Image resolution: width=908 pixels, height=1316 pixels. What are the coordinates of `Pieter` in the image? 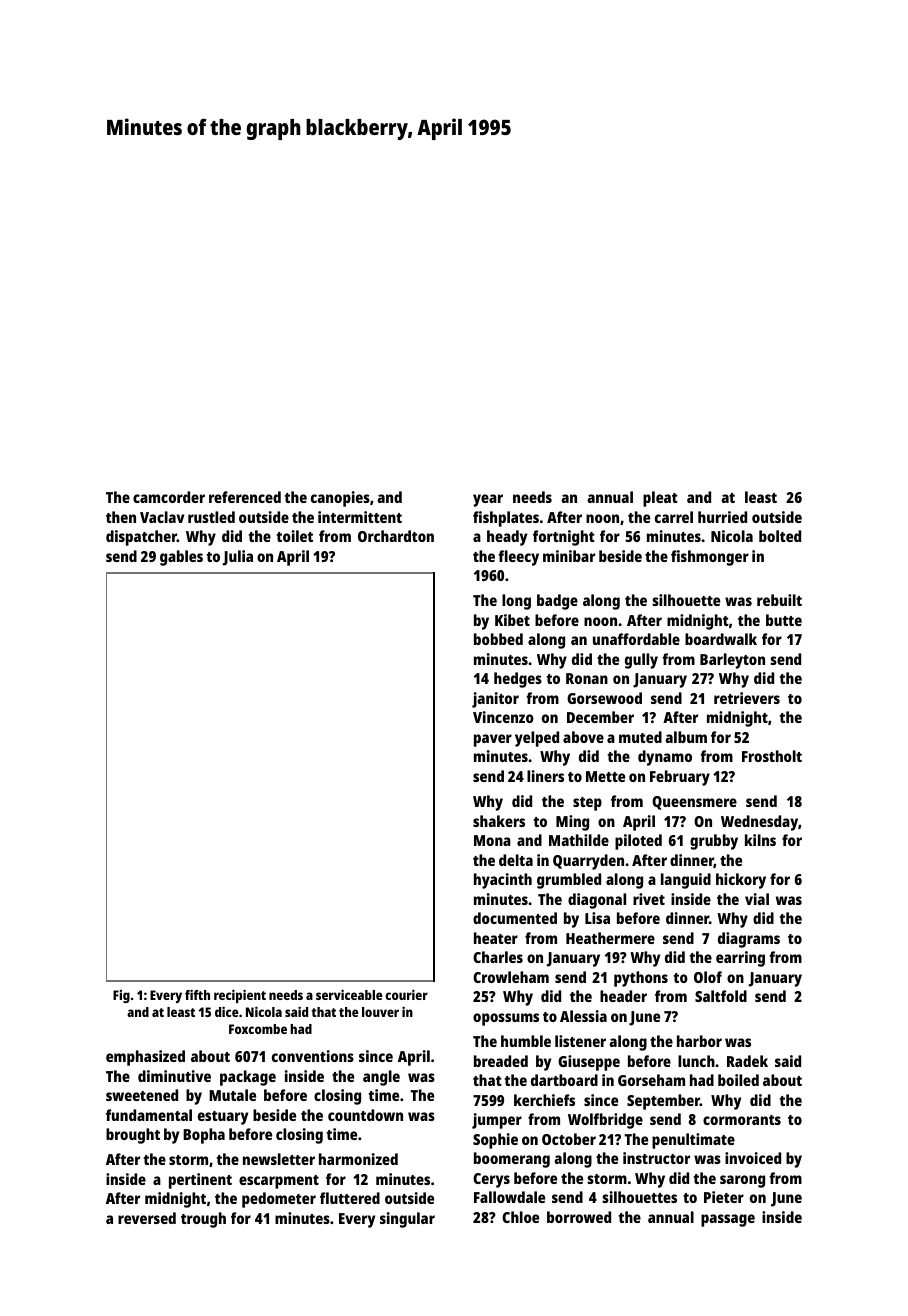 It's located at (724, 1197).
